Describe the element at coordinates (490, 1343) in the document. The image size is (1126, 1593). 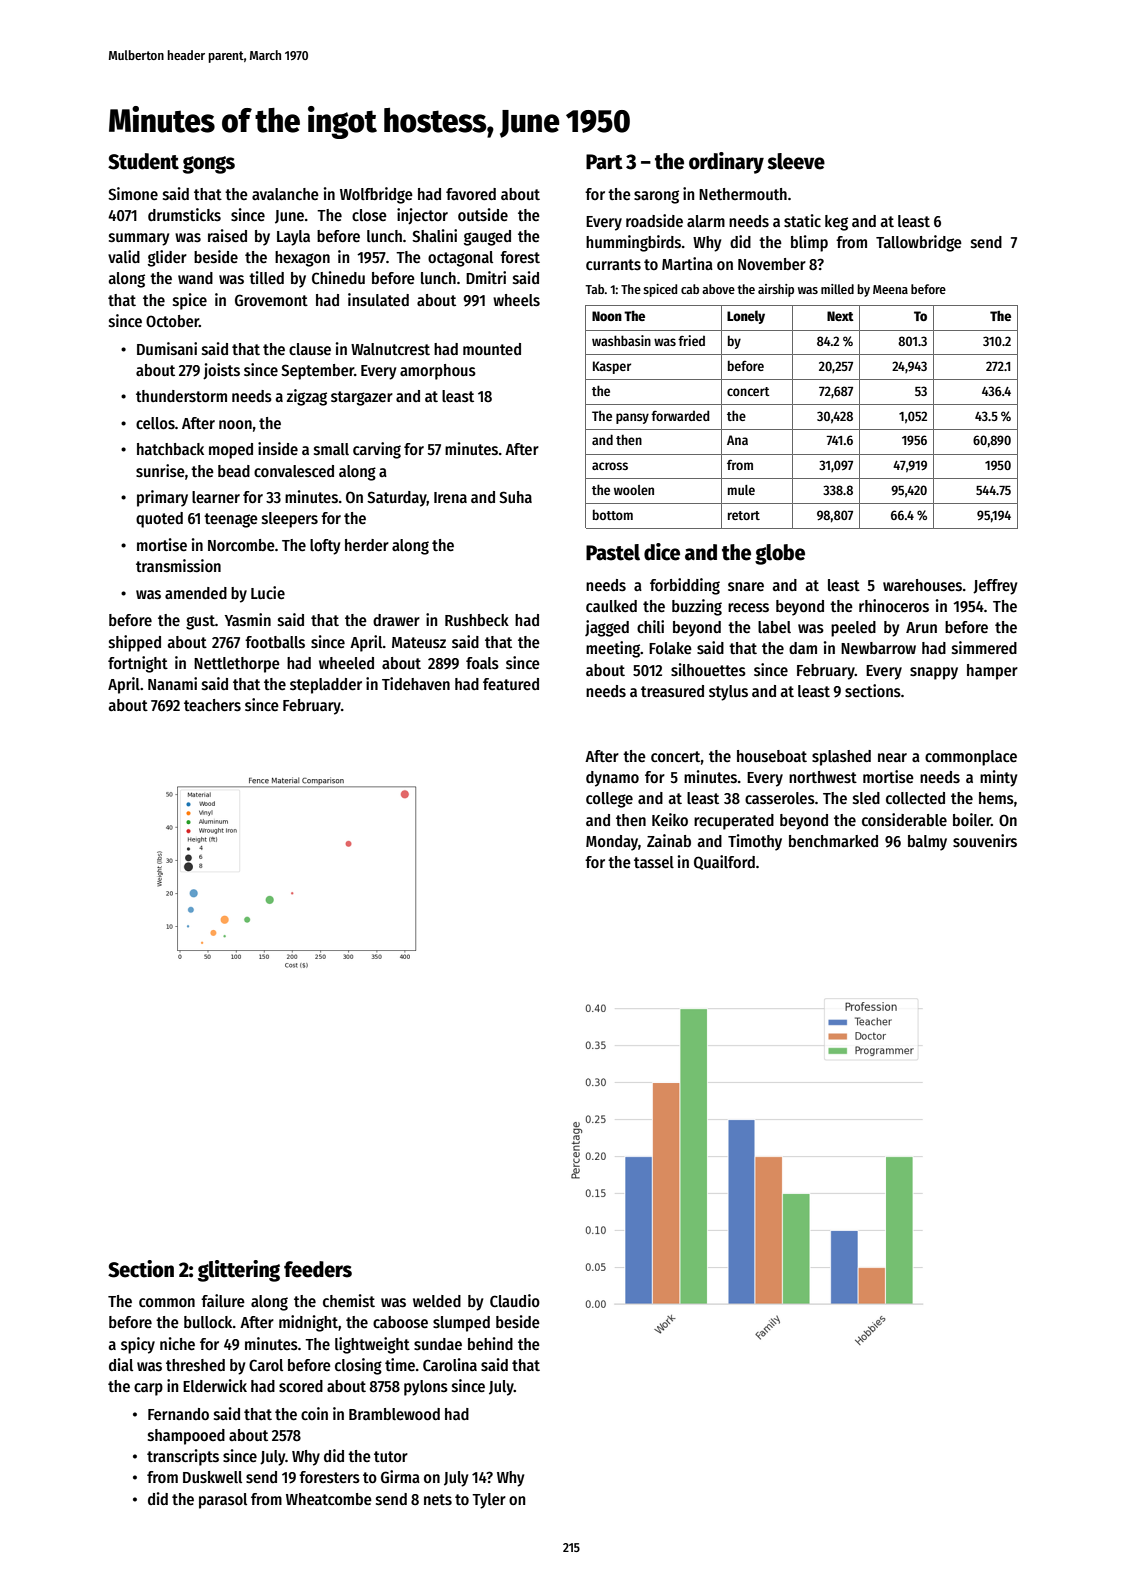
I see `behind` at that location.
